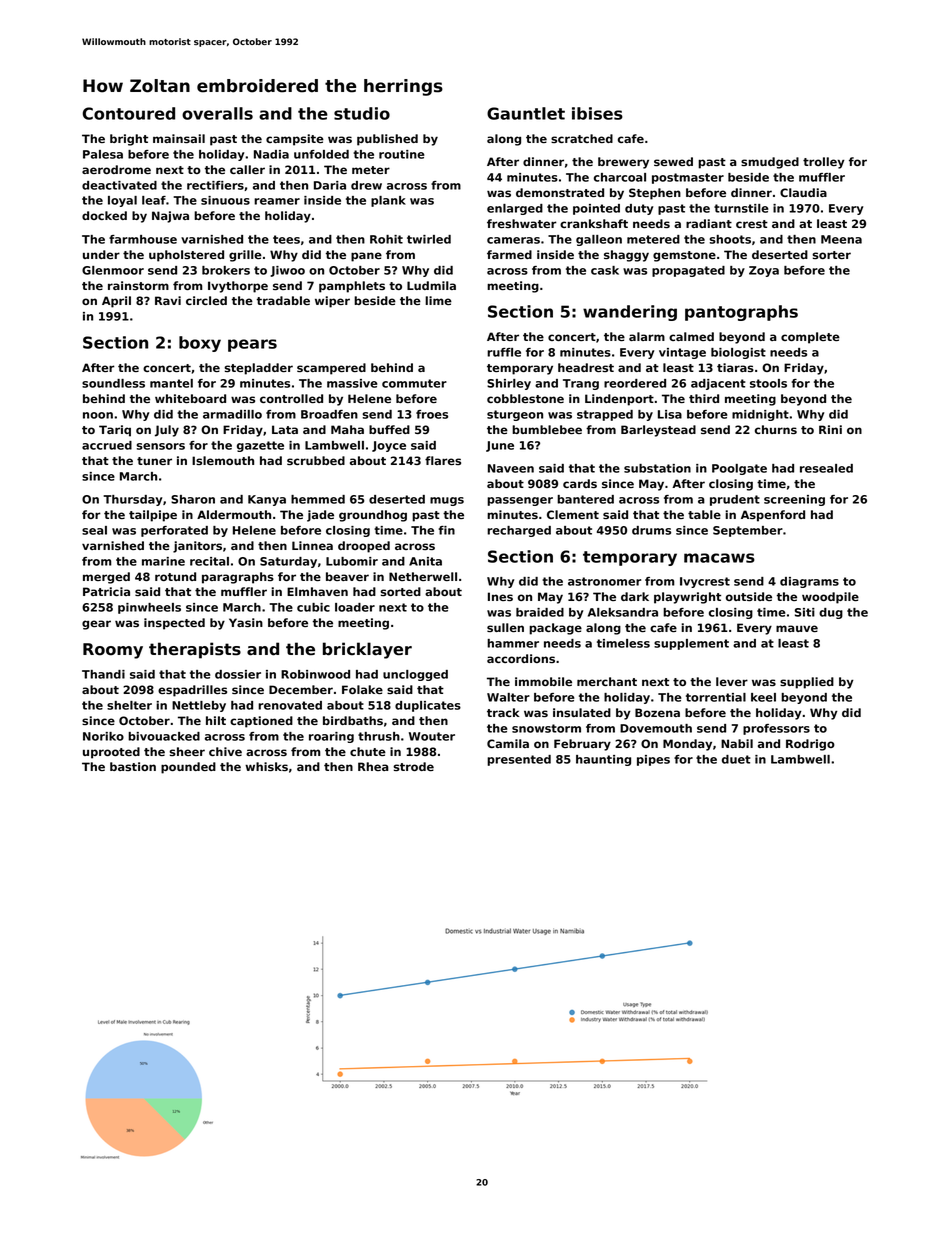  What do you see at coordinates (443, 460) in the image?
I see `flares` at bounding box center [443, 460].
